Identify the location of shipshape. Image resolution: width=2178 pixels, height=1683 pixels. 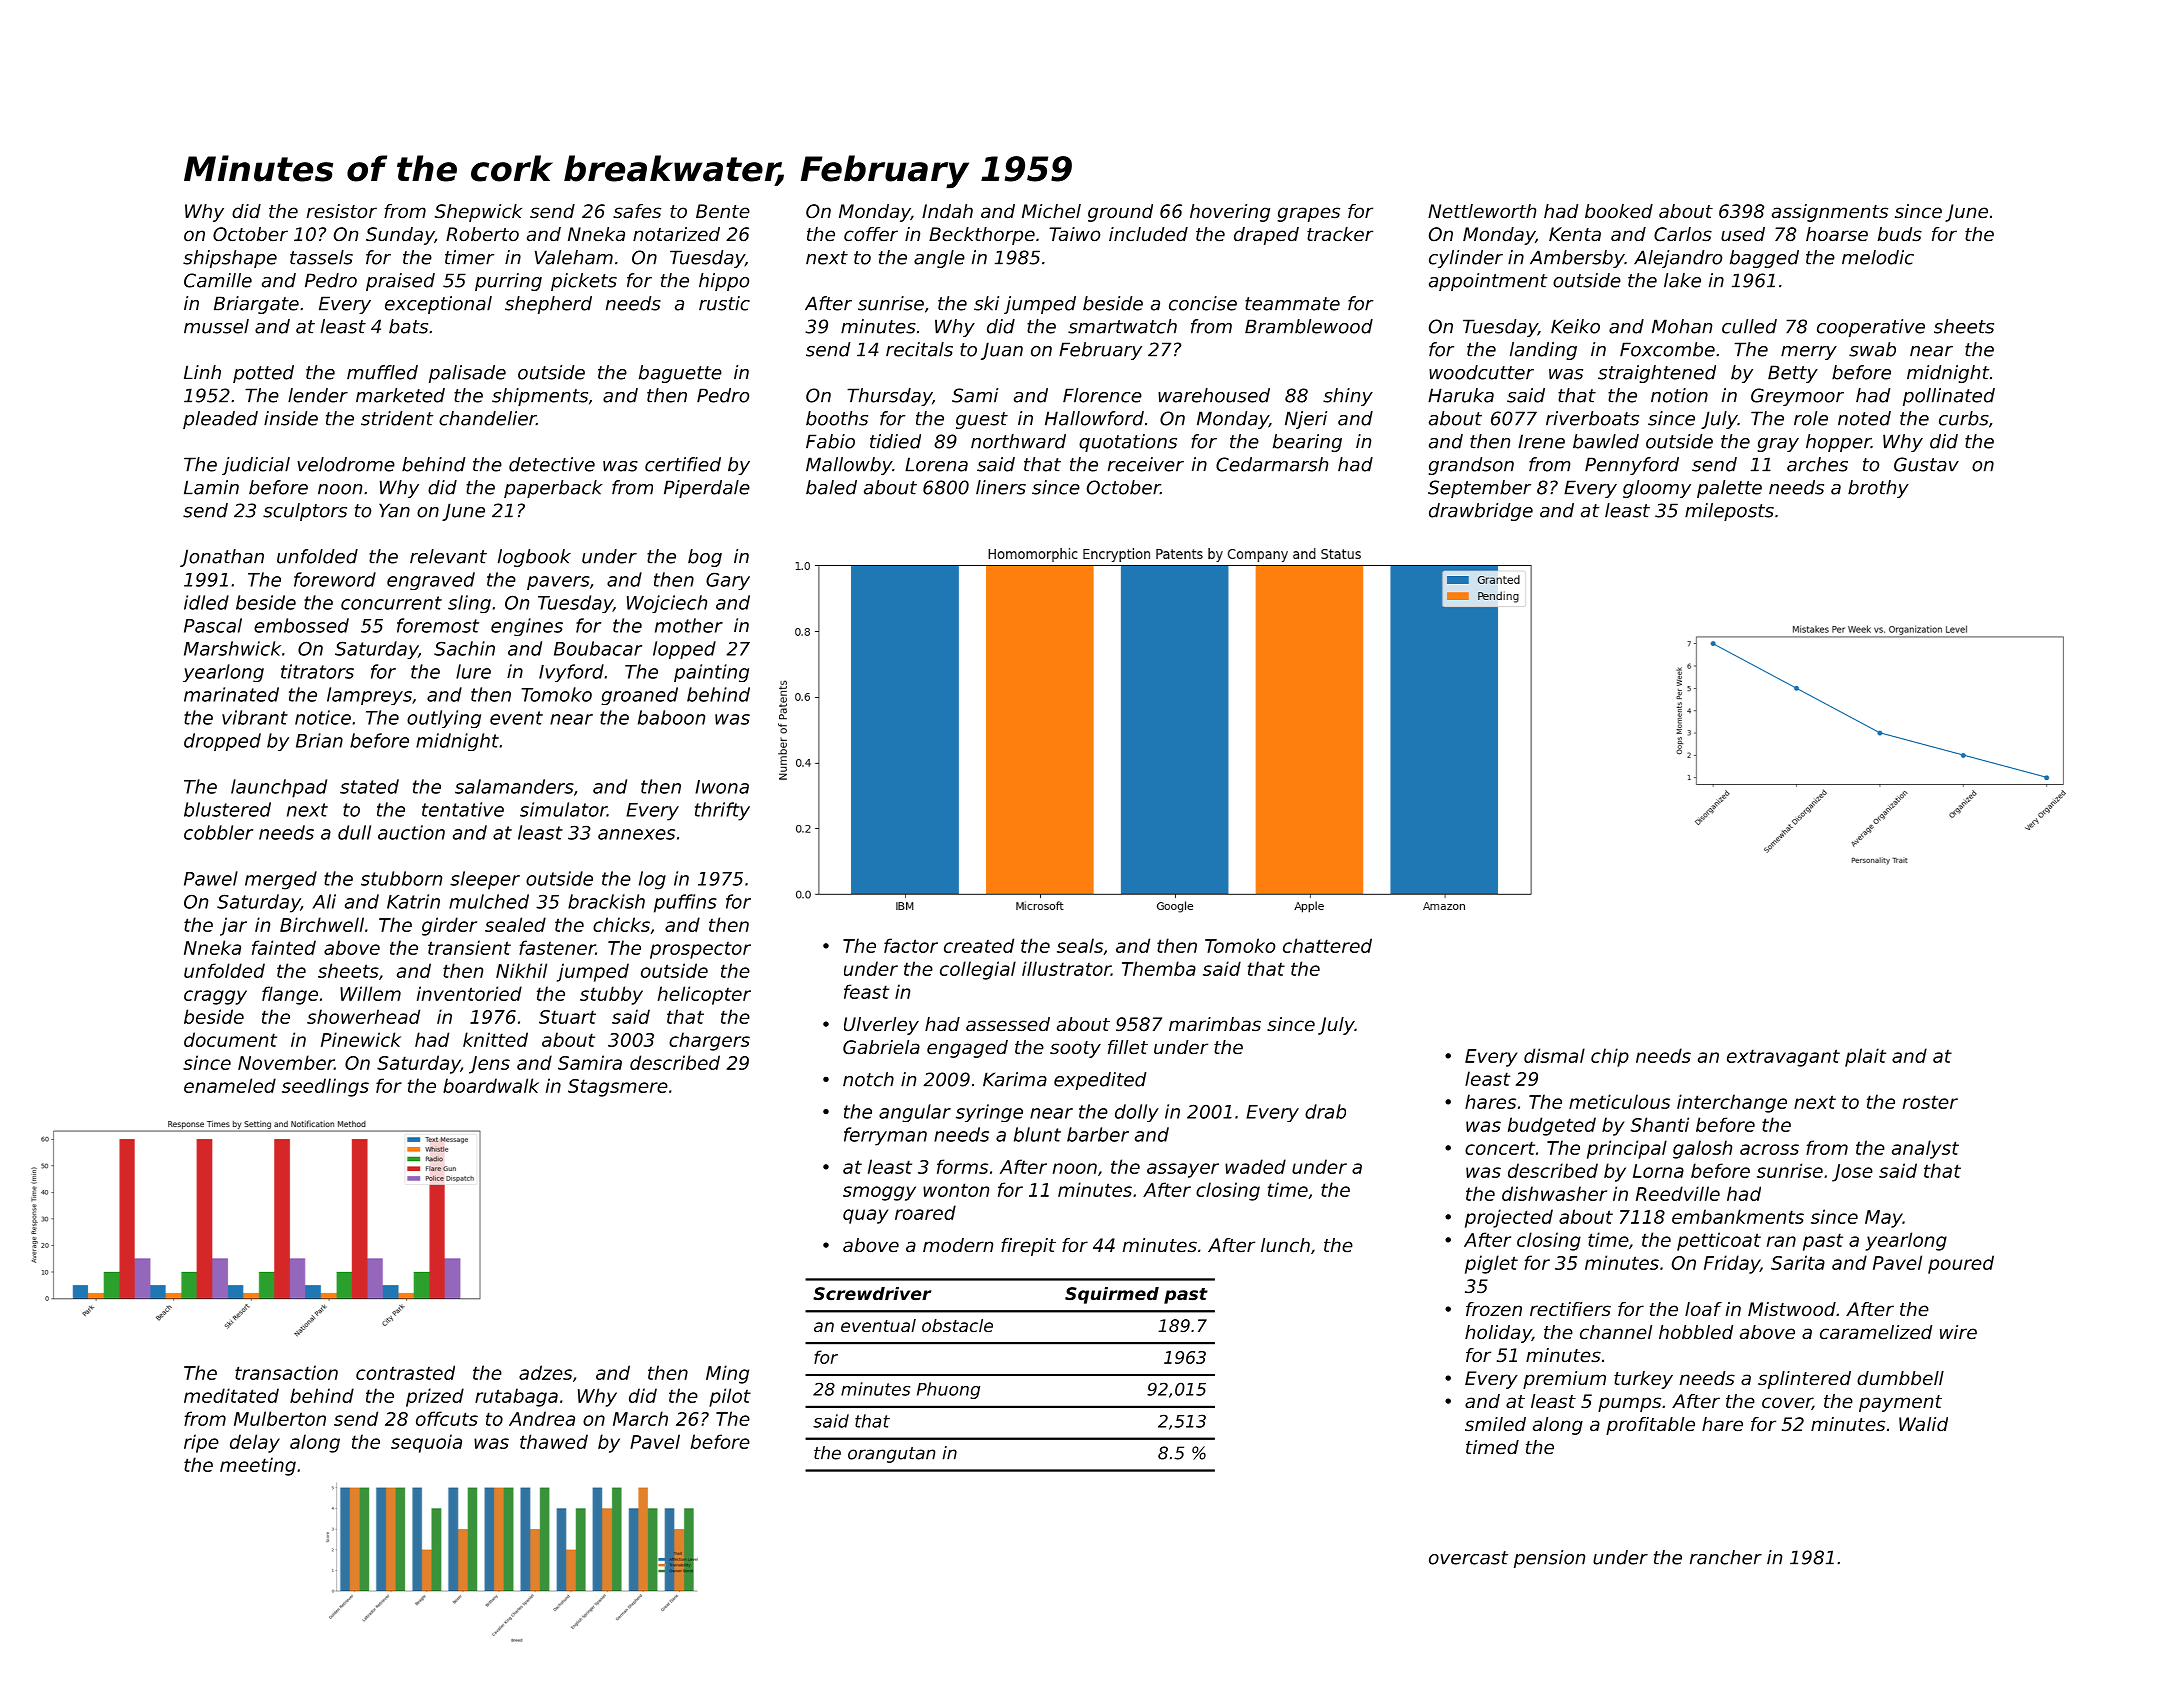
(230, 259).
